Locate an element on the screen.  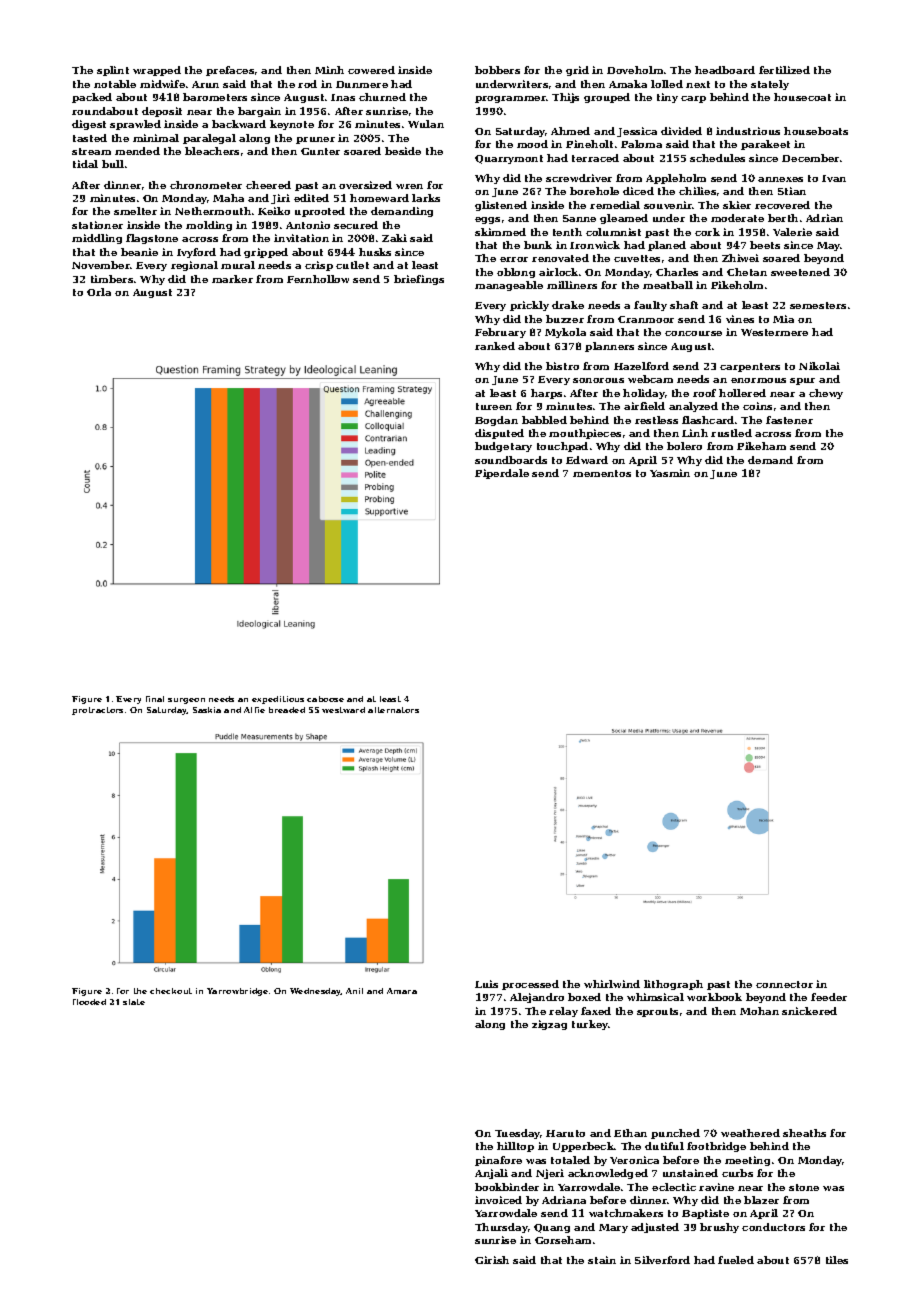
fertilized is located at coordinates (784, 70).
